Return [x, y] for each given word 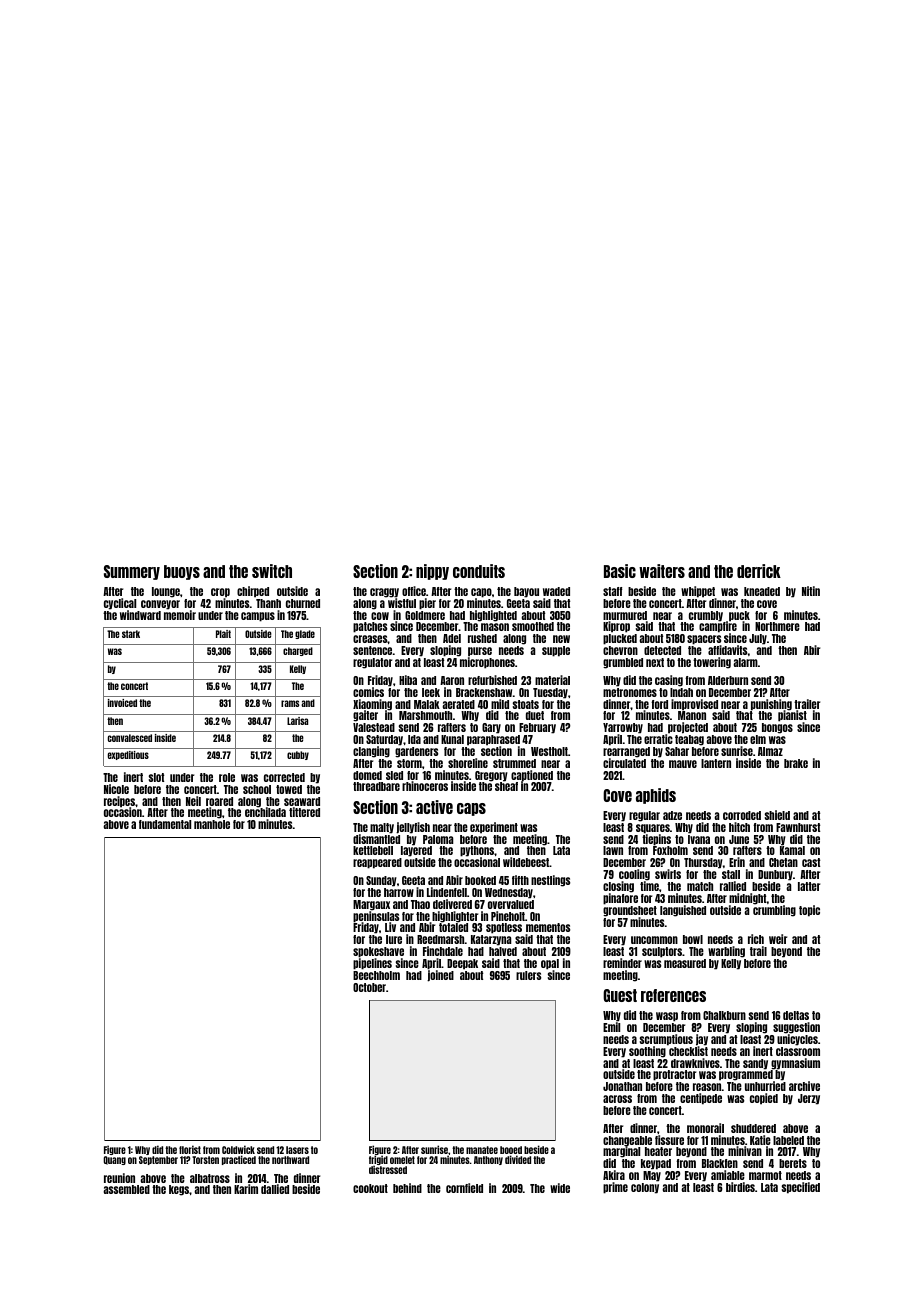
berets [793, 1163]
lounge [166, 592]
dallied [275, 1189]
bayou [526, 592]
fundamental [165, 824]
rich [756, 939]
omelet [402, 1160]
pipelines [372, 964]
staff [612, 591]
